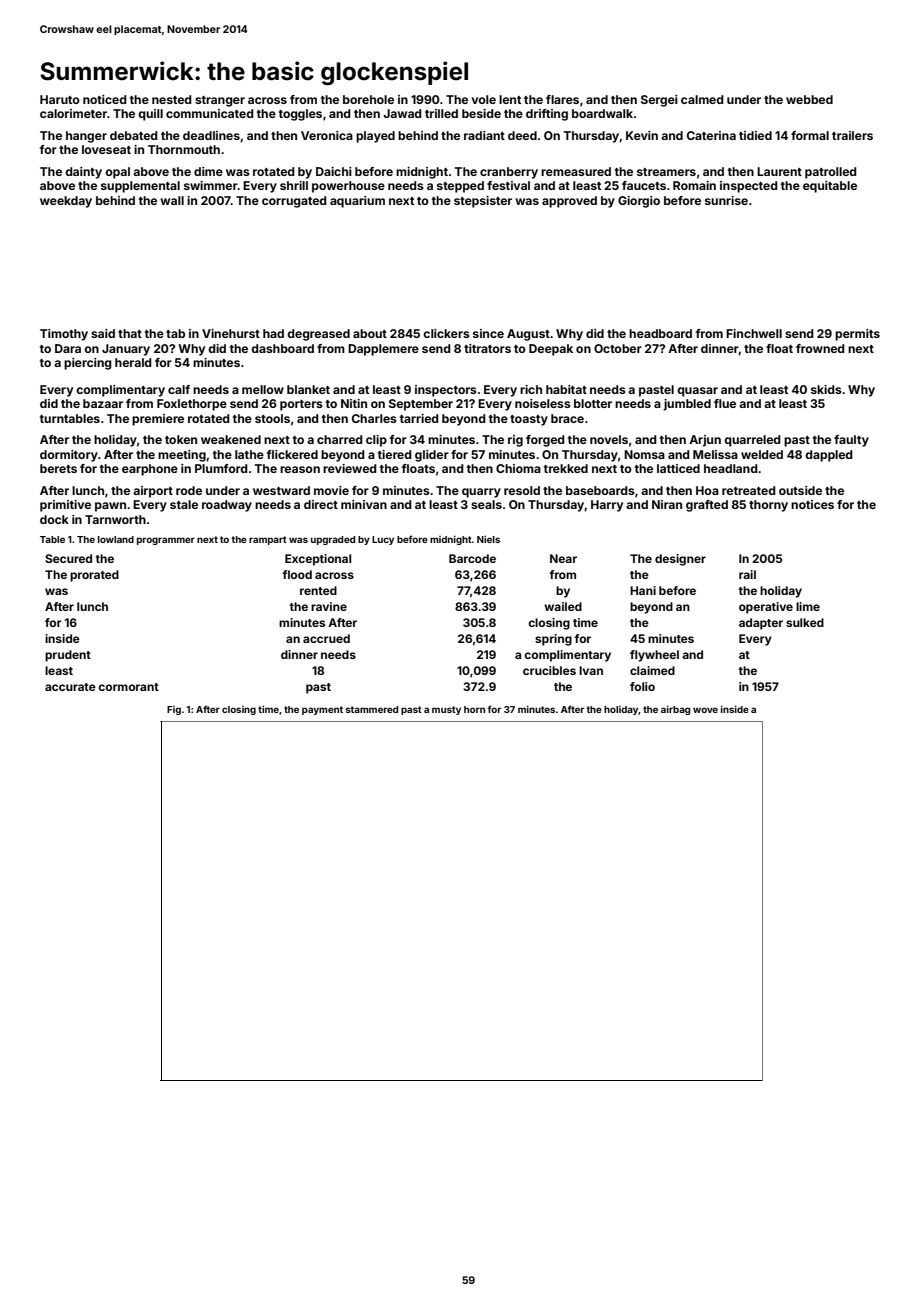 Image resolution: width=924 pixels, height=1308 pixels. Describe the element at coordinates (711, 135) in the page. I see `Caterina` at that location.
